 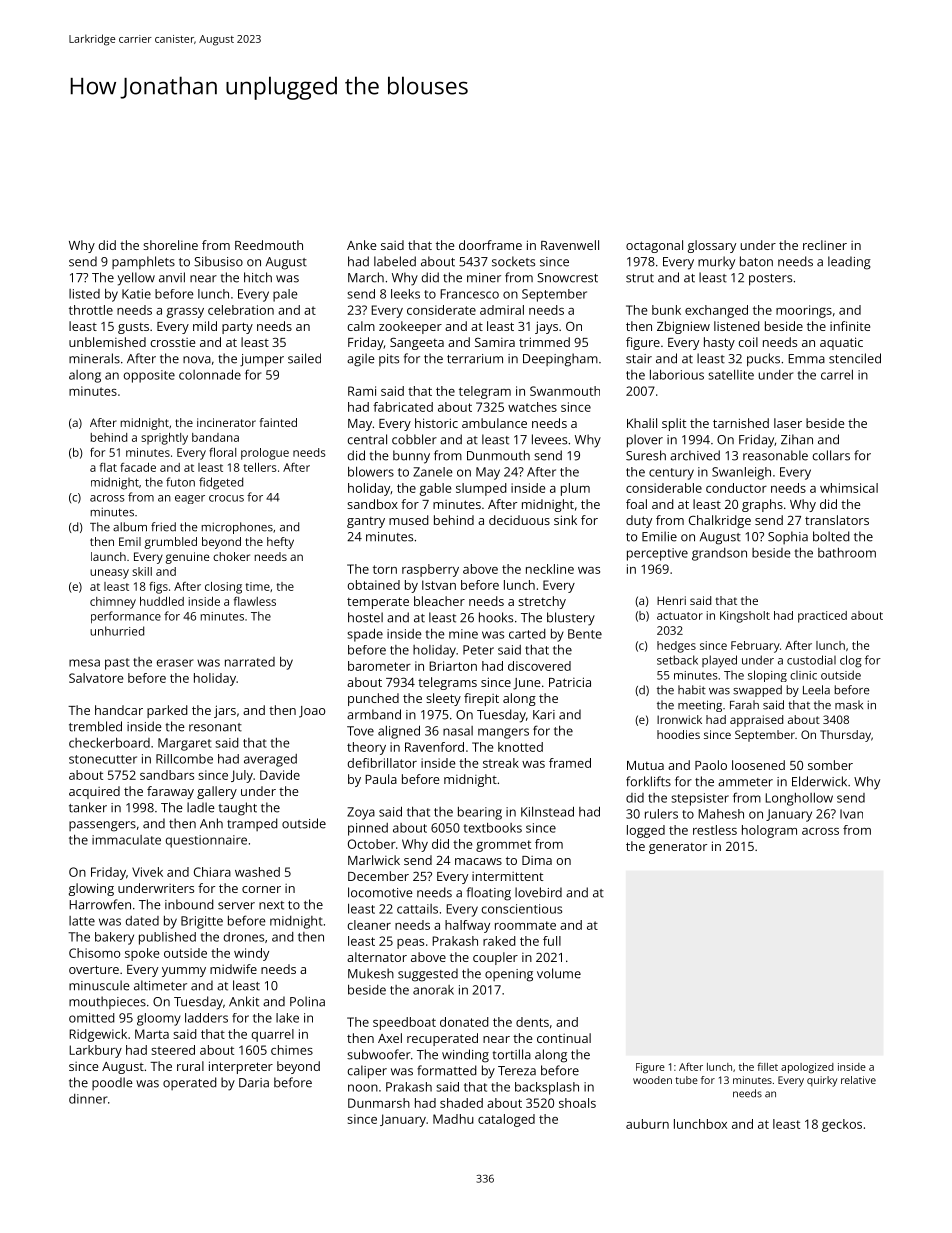 I want to click on generator, so click(x=678, y=848).
